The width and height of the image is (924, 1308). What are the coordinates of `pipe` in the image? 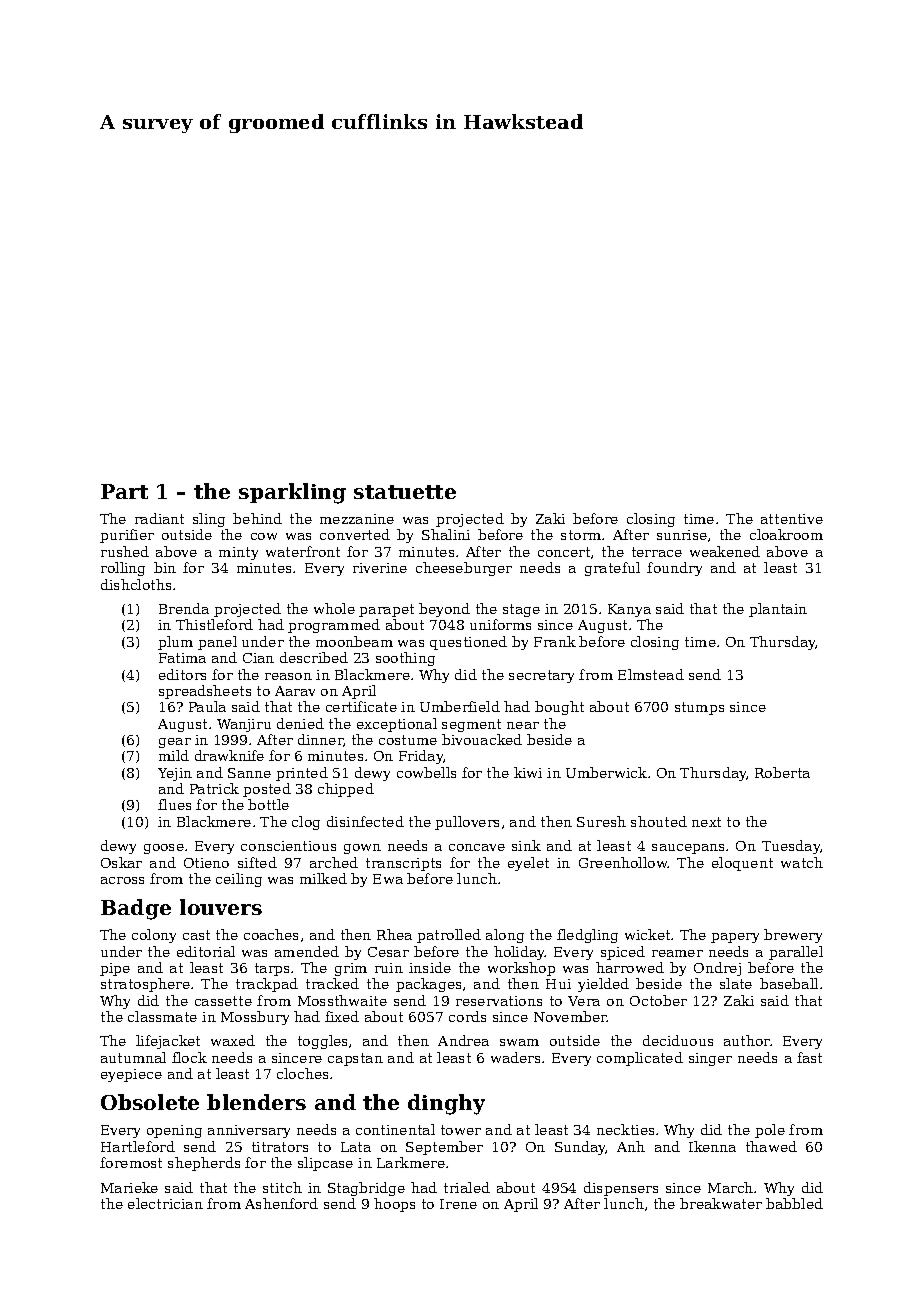 It's located at (115, 969).
